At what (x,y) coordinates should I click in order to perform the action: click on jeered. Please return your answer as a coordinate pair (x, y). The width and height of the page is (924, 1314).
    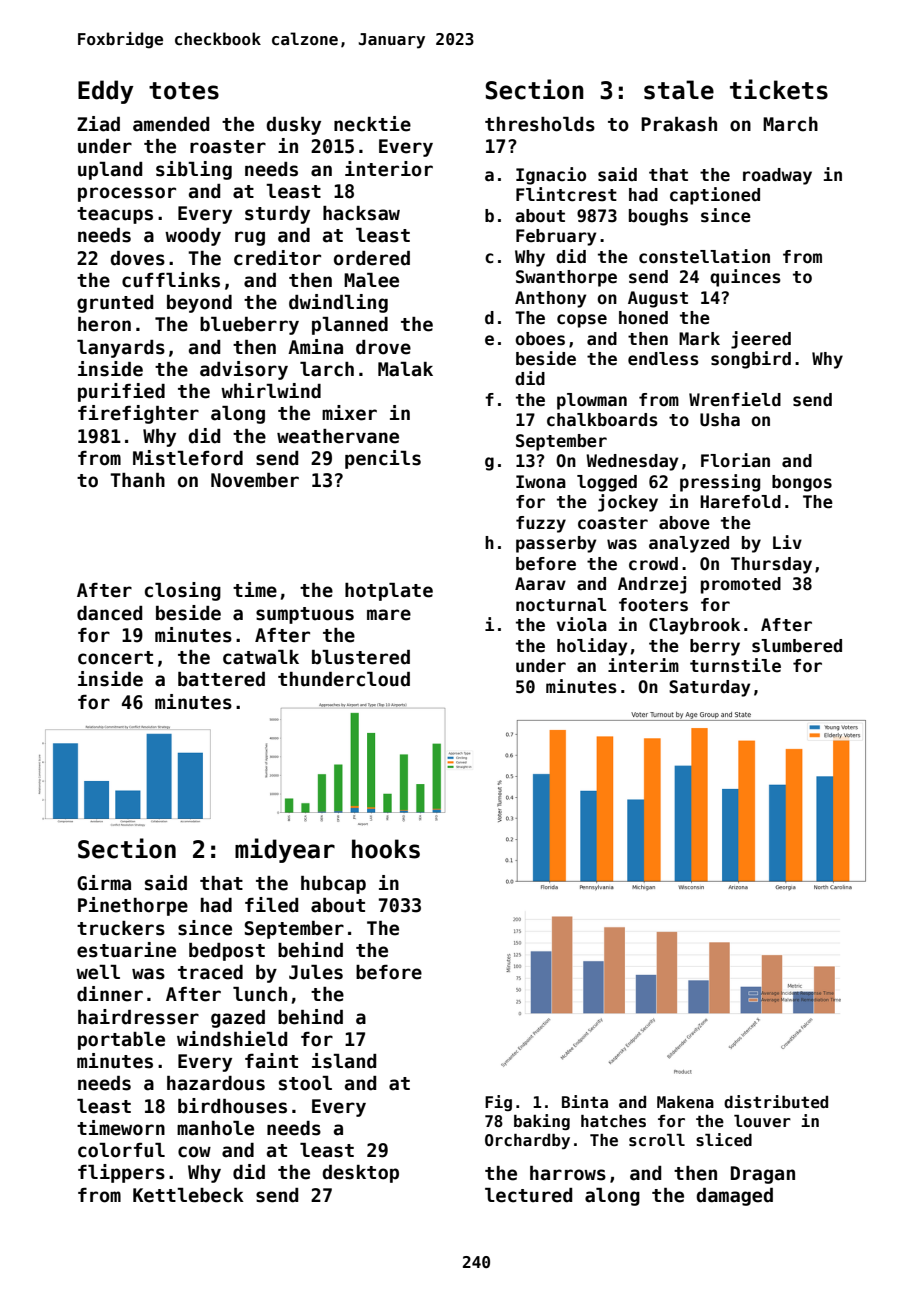
    Looking at the image, I should click on (761, 340).
